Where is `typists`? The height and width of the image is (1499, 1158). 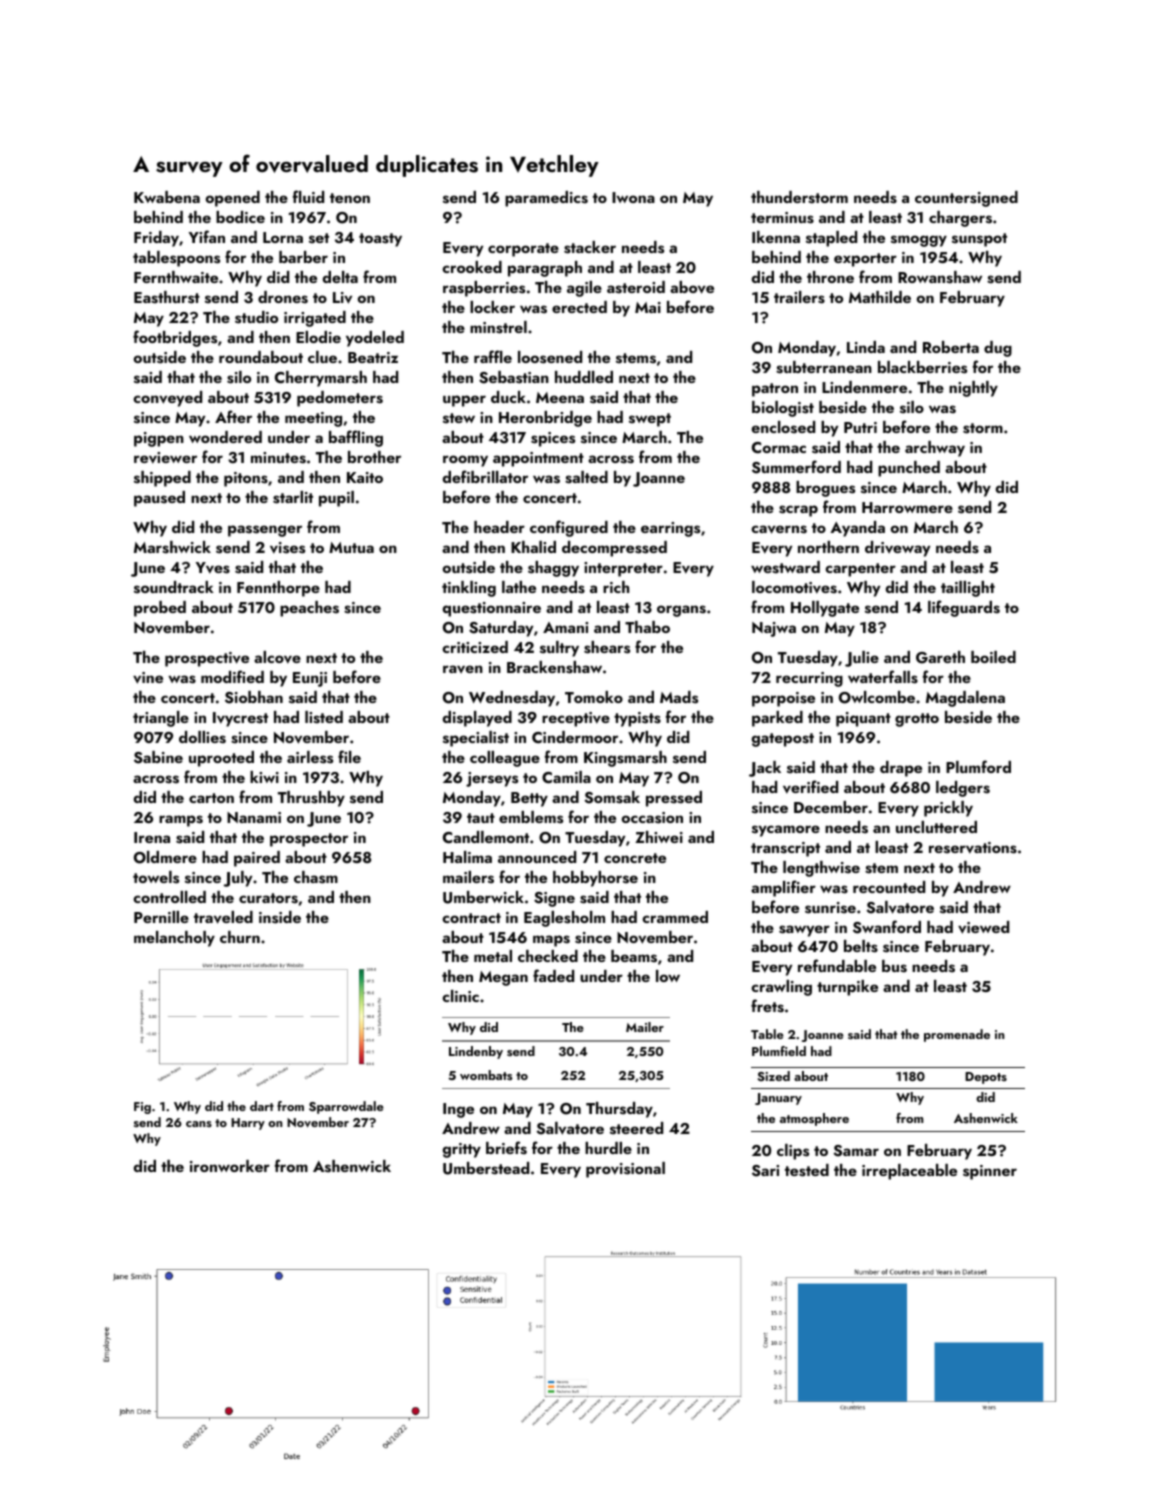
typists is located at coordinates (637, 719).
